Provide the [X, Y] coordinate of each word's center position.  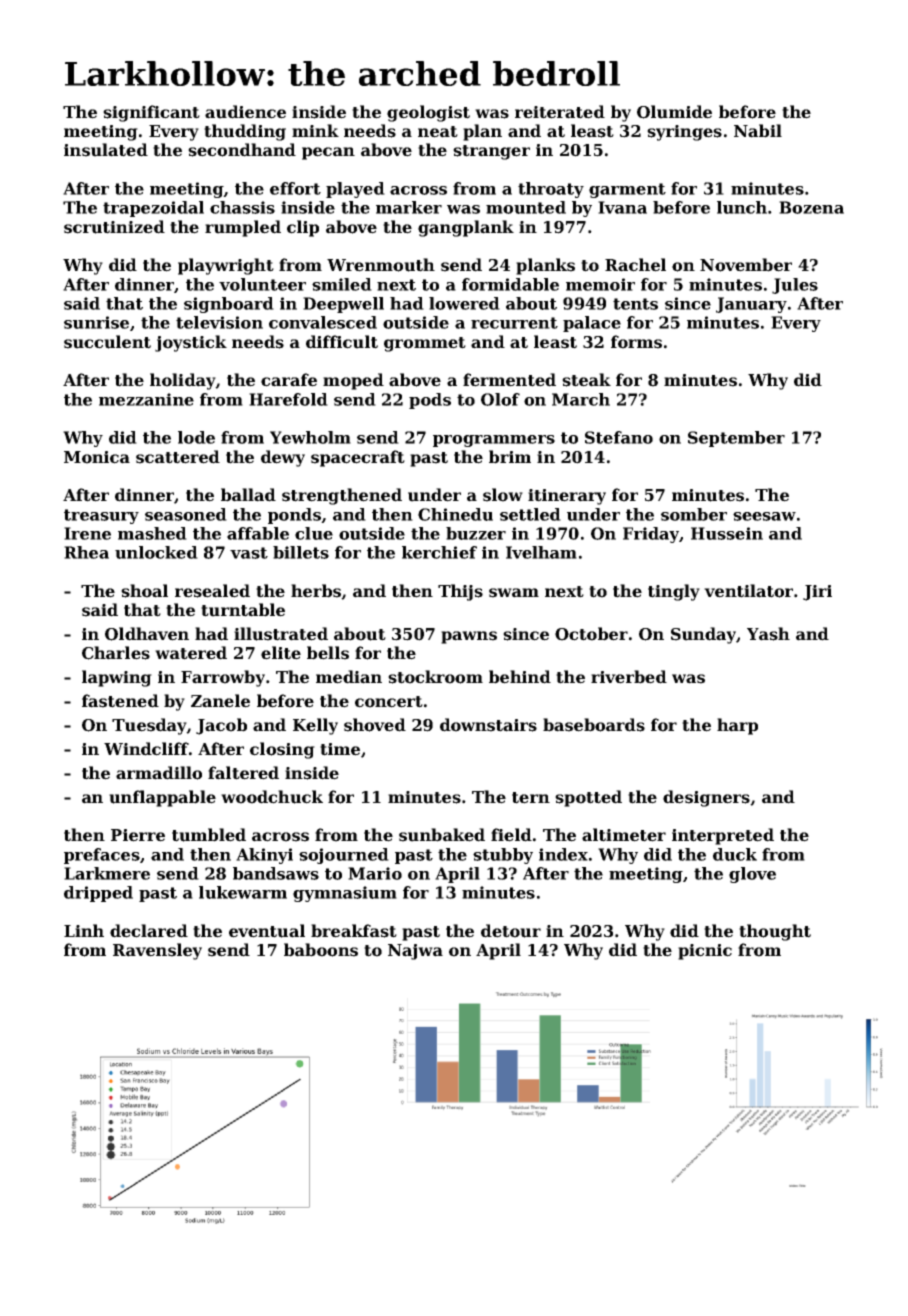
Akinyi [264, 856]
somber [694, 514]
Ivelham [541, 552]
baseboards [594, 725]
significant [151, 113]
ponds [294, 516]
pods [430, 401]
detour [511, 931]
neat [438, 132]
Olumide [674, 112]
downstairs [488, 725]
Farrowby [223, 678]
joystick [191, 343]
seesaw [764, 516]
